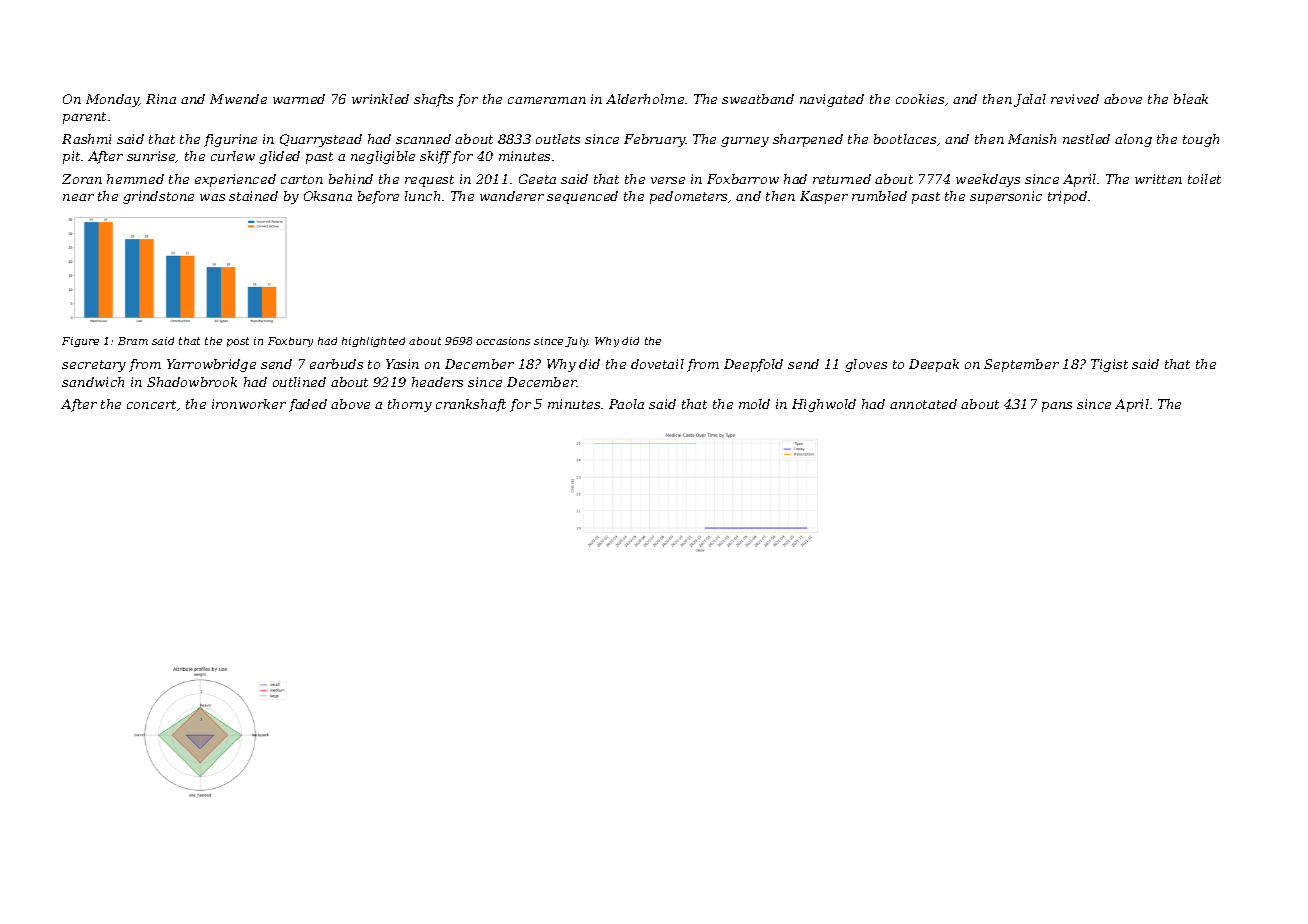 This screenshot has width=1308, height=924. I want to click on sandwich, so click(93, 382).
